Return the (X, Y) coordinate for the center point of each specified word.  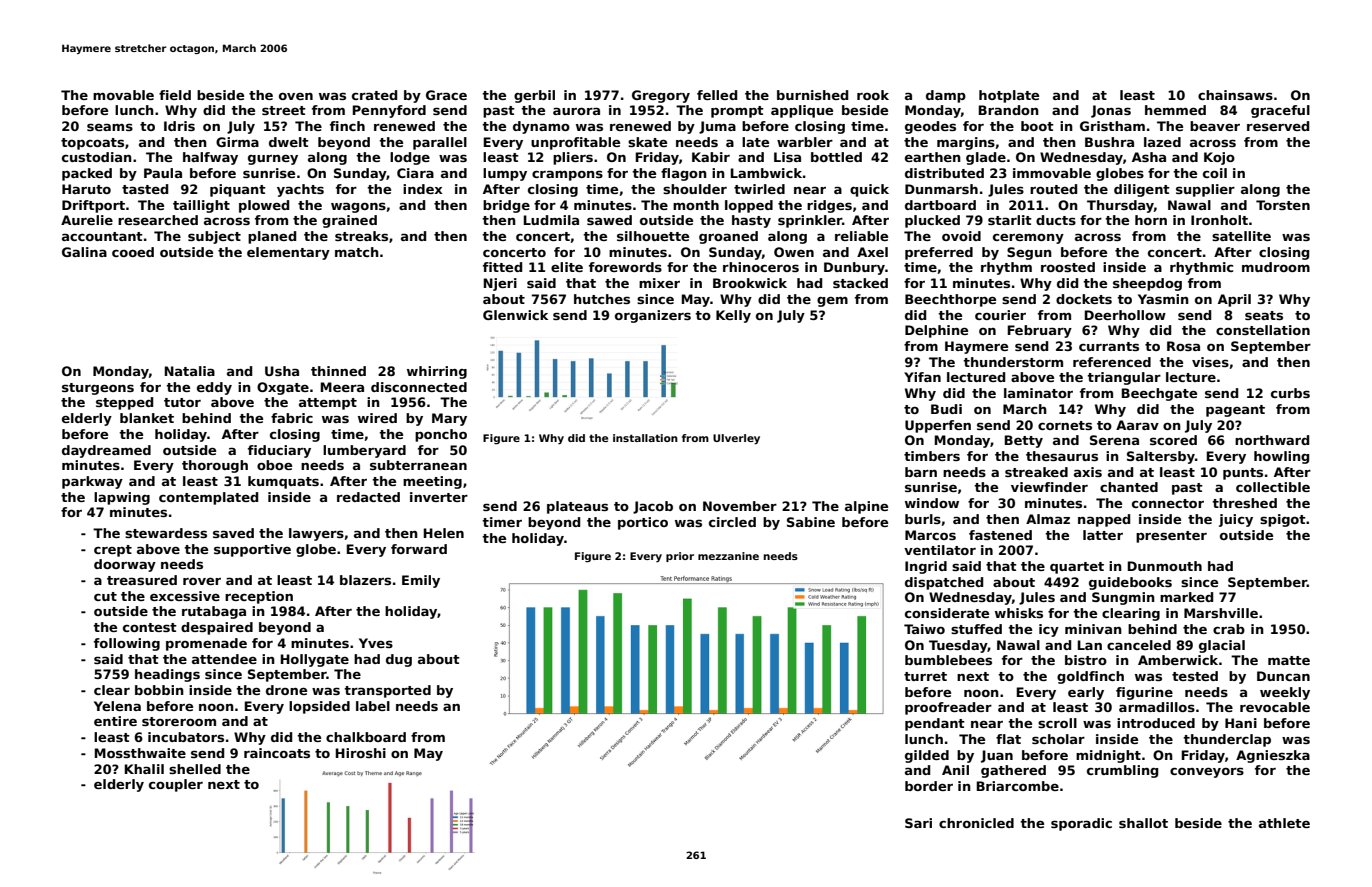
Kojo (1219, 158)
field (175, 95)
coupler (176, 785)
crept (113, 551)
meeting (432, 482)
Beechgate (1159, 394)
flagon (684, 174)
